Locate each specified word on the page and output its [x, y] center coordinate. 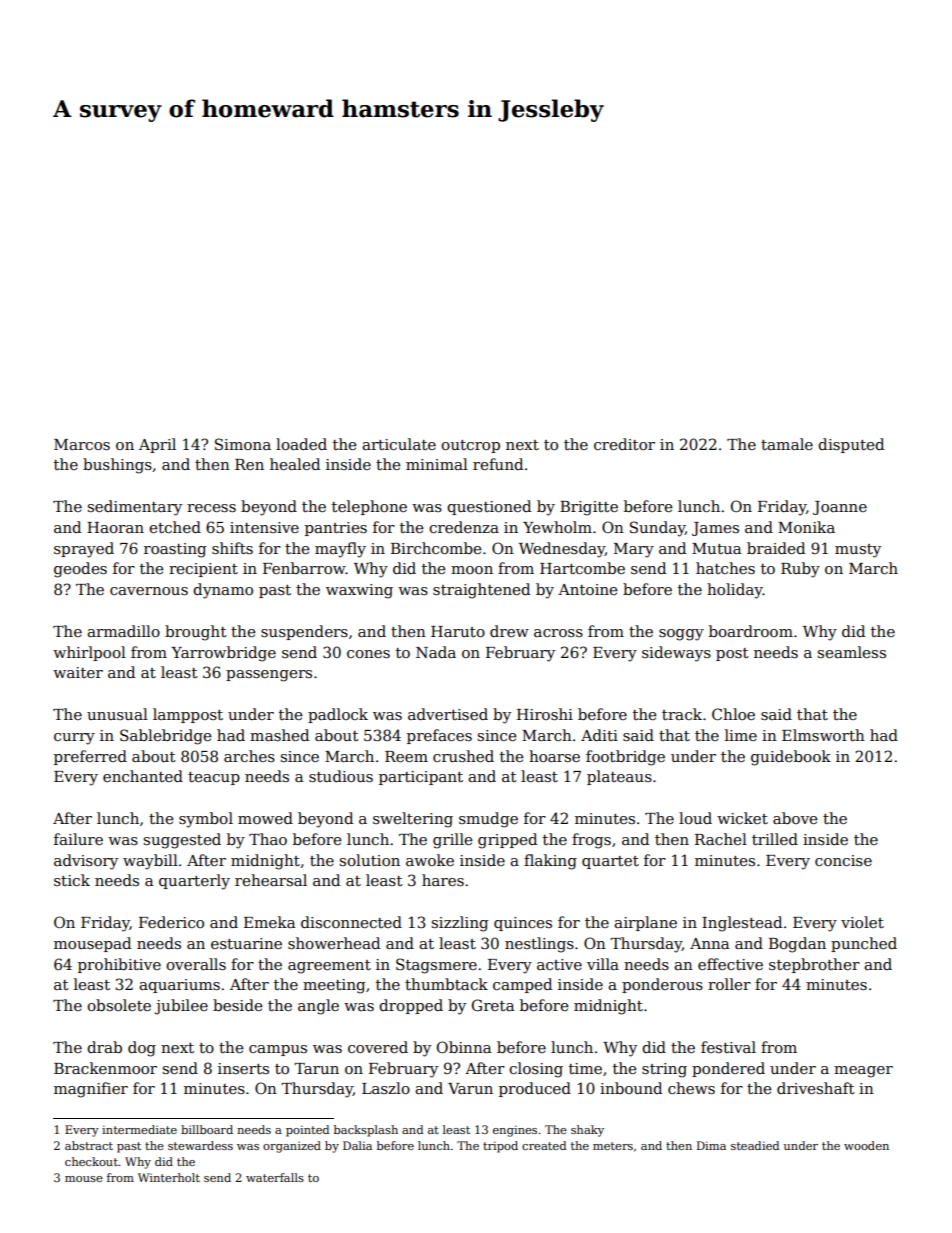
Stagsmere [436, 966]
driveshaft [816, 1088]
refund [498, 464]
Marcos [82, 444]
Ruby [800, 570]
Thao [268, 839]
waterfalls [275, 1177]
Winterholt [169, 1177]
